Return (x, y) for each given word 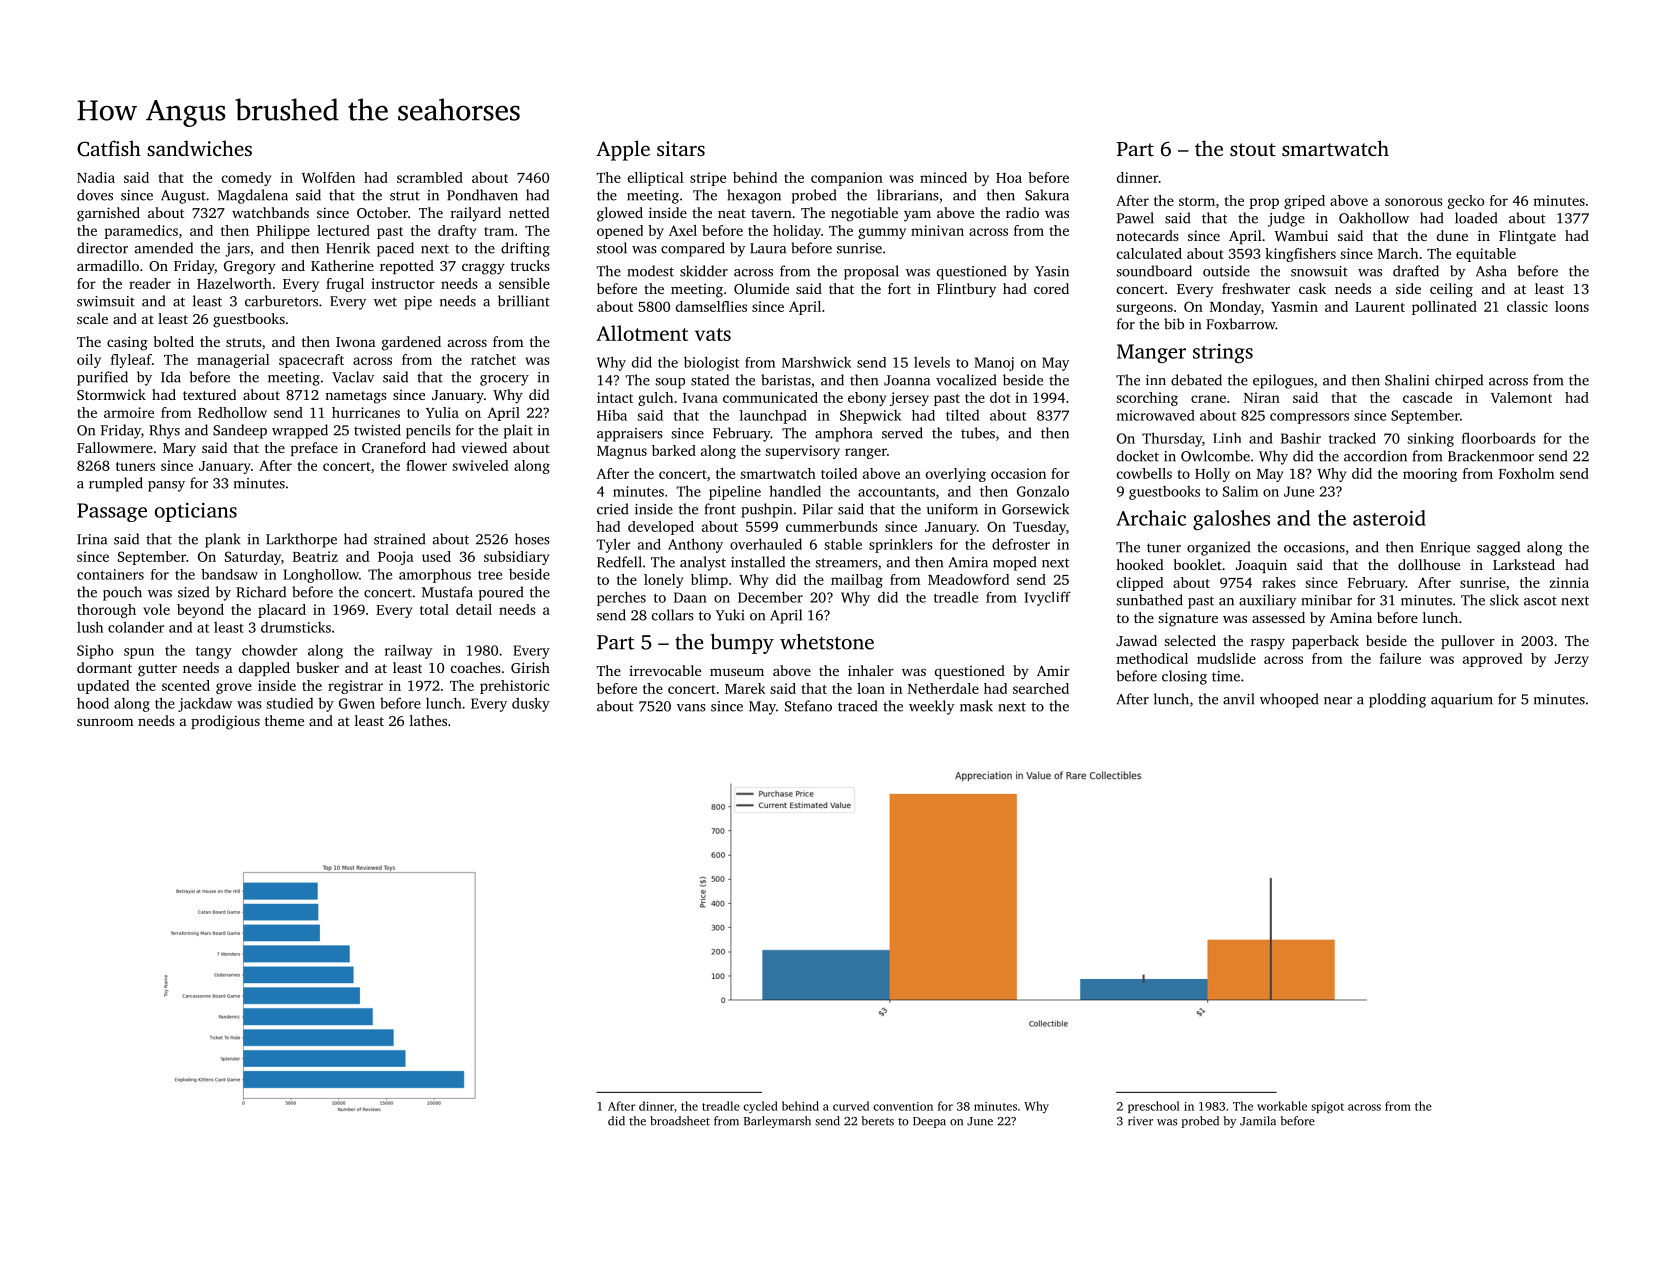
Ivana (700, 398)
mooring (1430, 475)
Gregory (250, 268)
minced (943, 177)
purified (102, 378)
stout (1253, 149)
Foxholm (1527, 473)
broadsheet (680, 1121)
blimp (709, 581)
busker (317, 667)
